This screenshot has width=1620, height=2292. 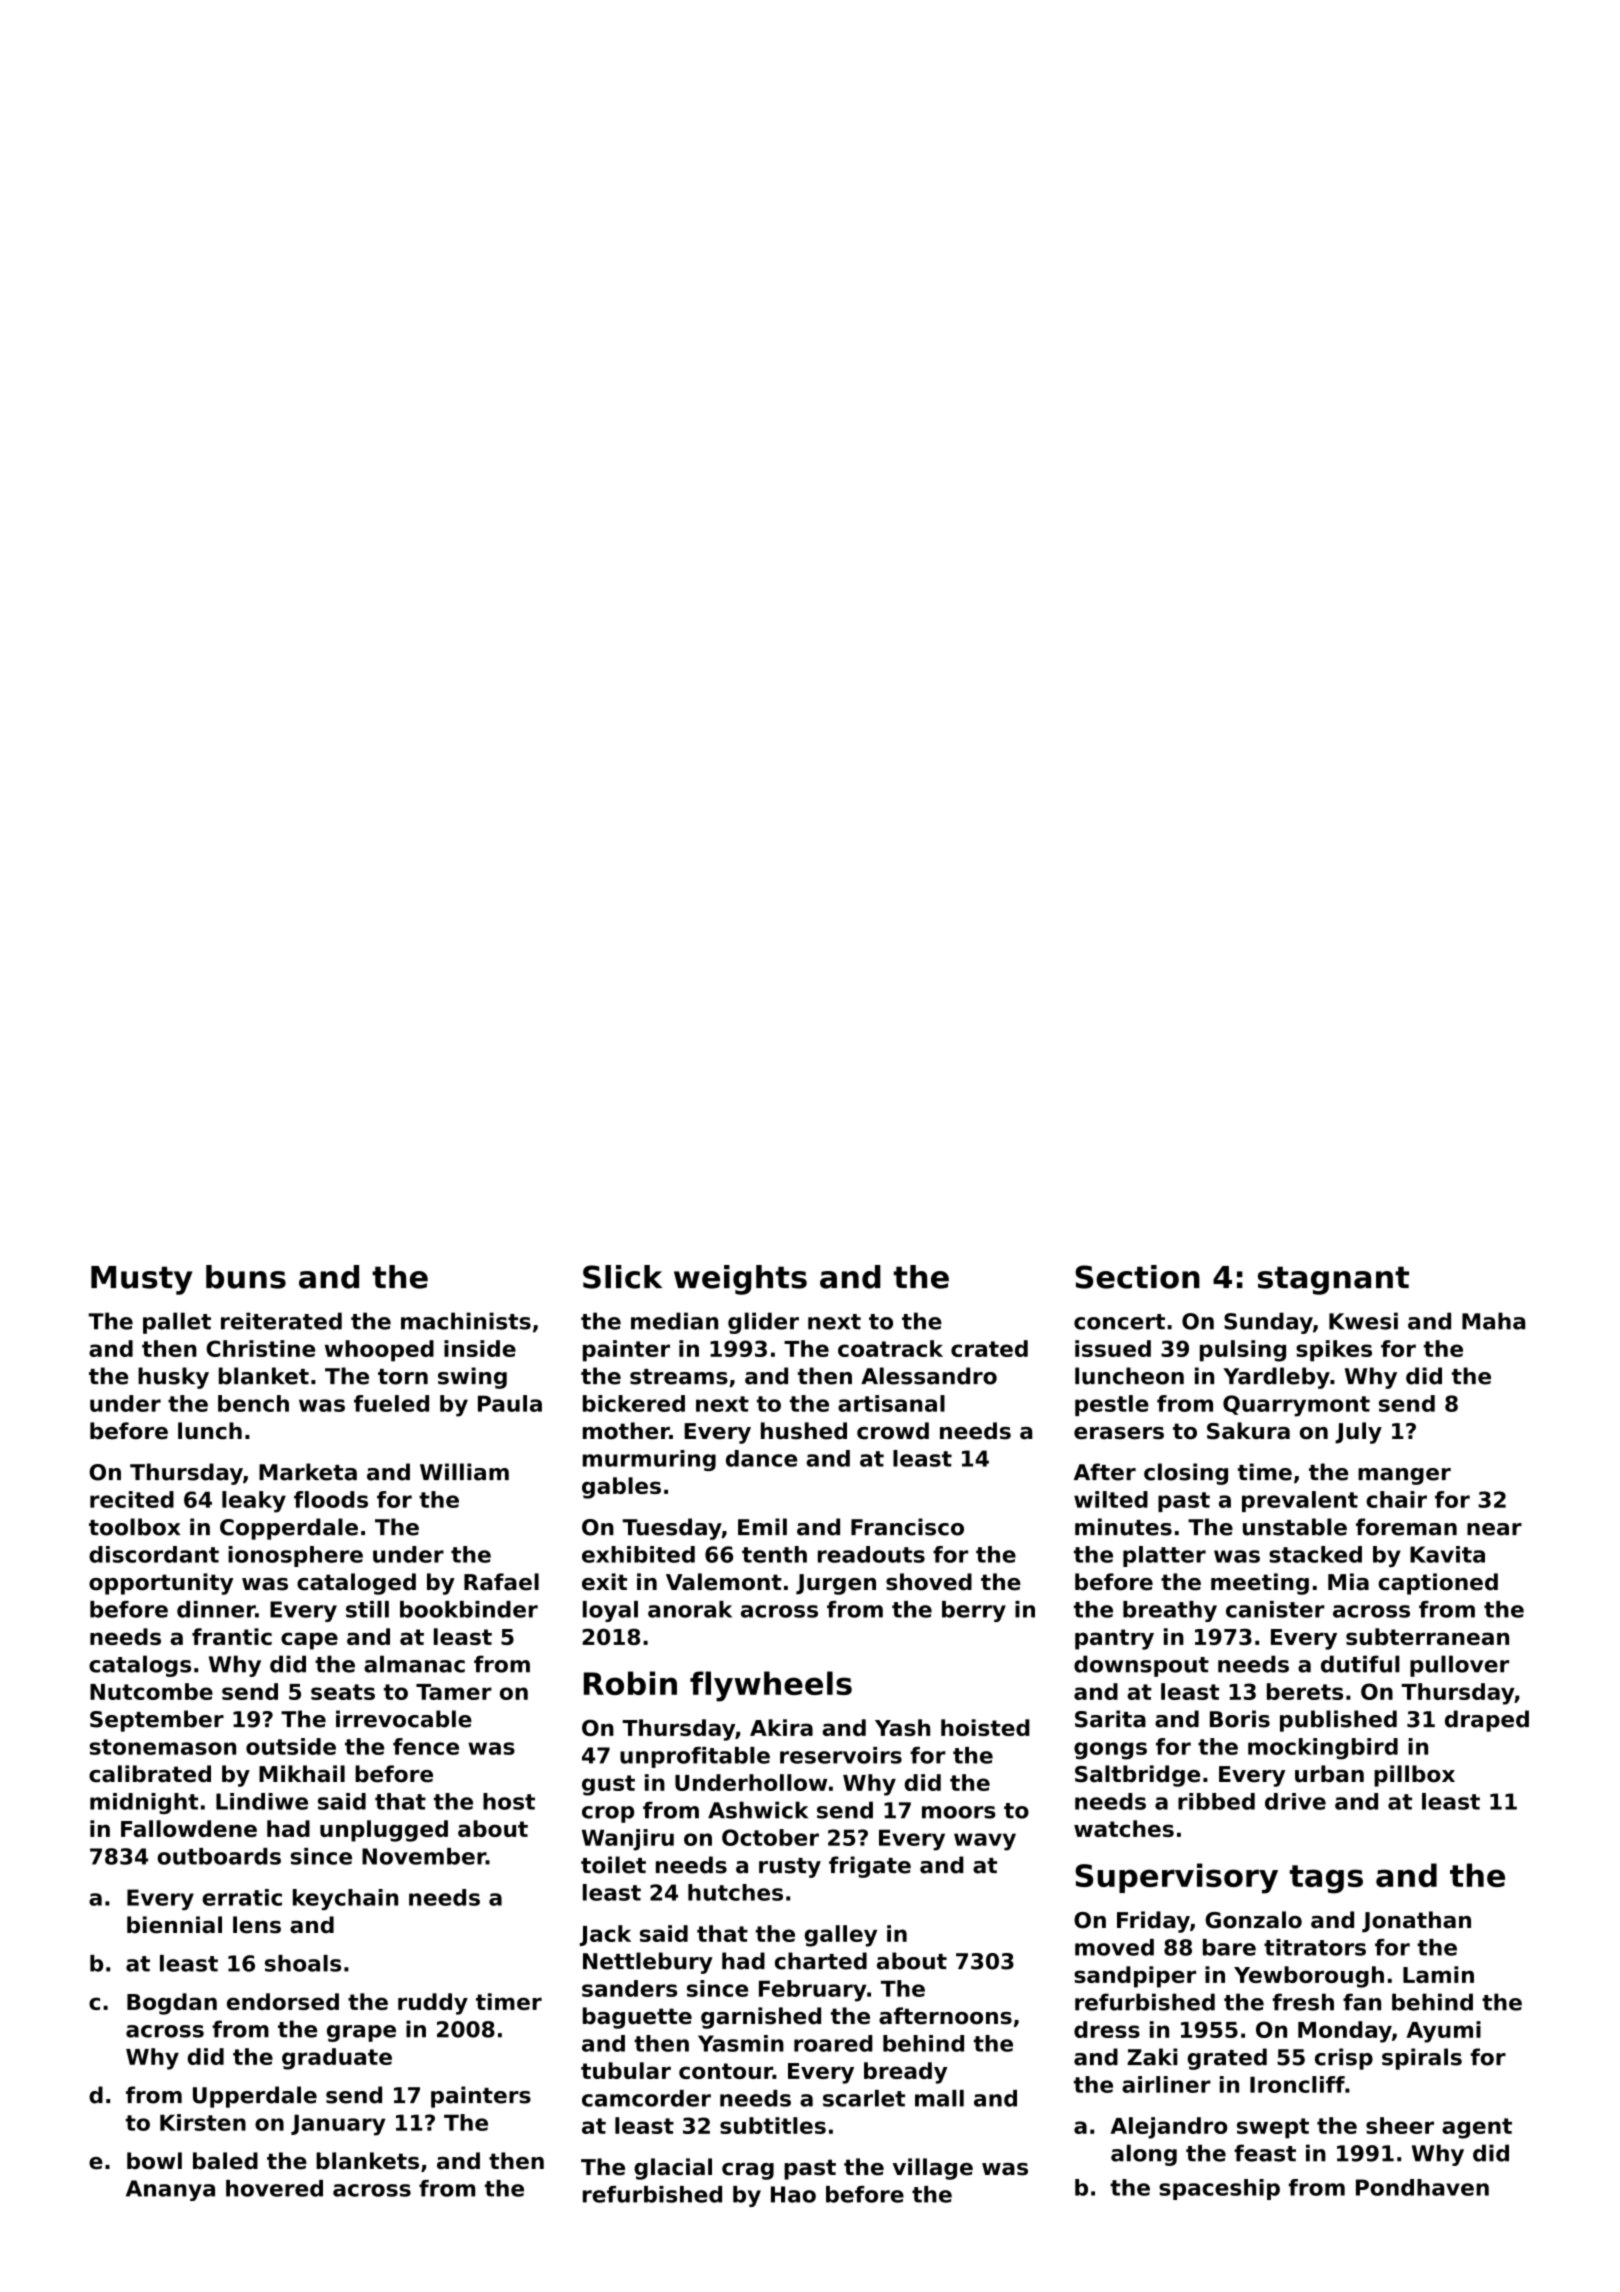 I want to click on frigate, so click(x=870, y=1867).
